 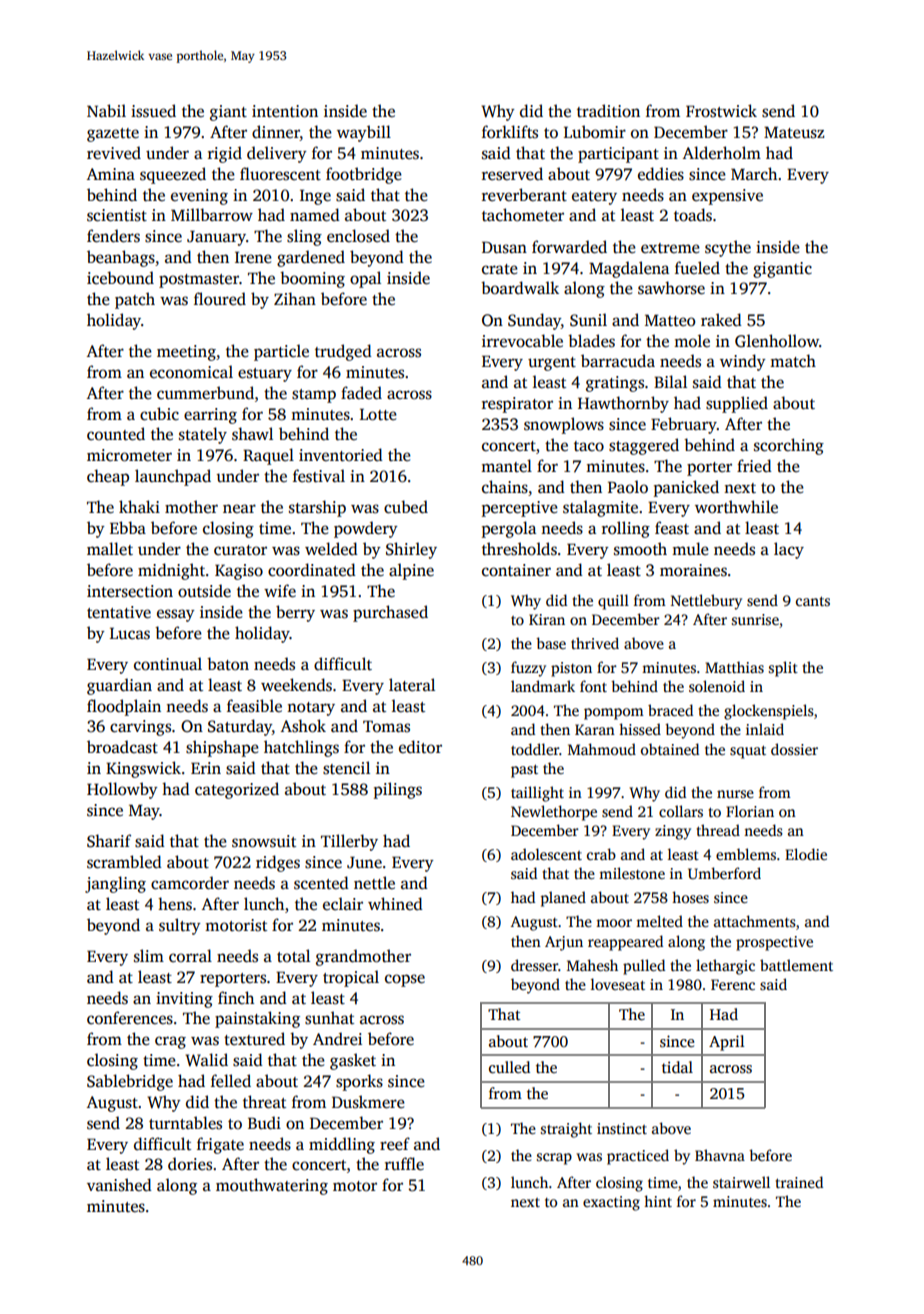 I want to click on weekends, so click(x=296, y=685).
